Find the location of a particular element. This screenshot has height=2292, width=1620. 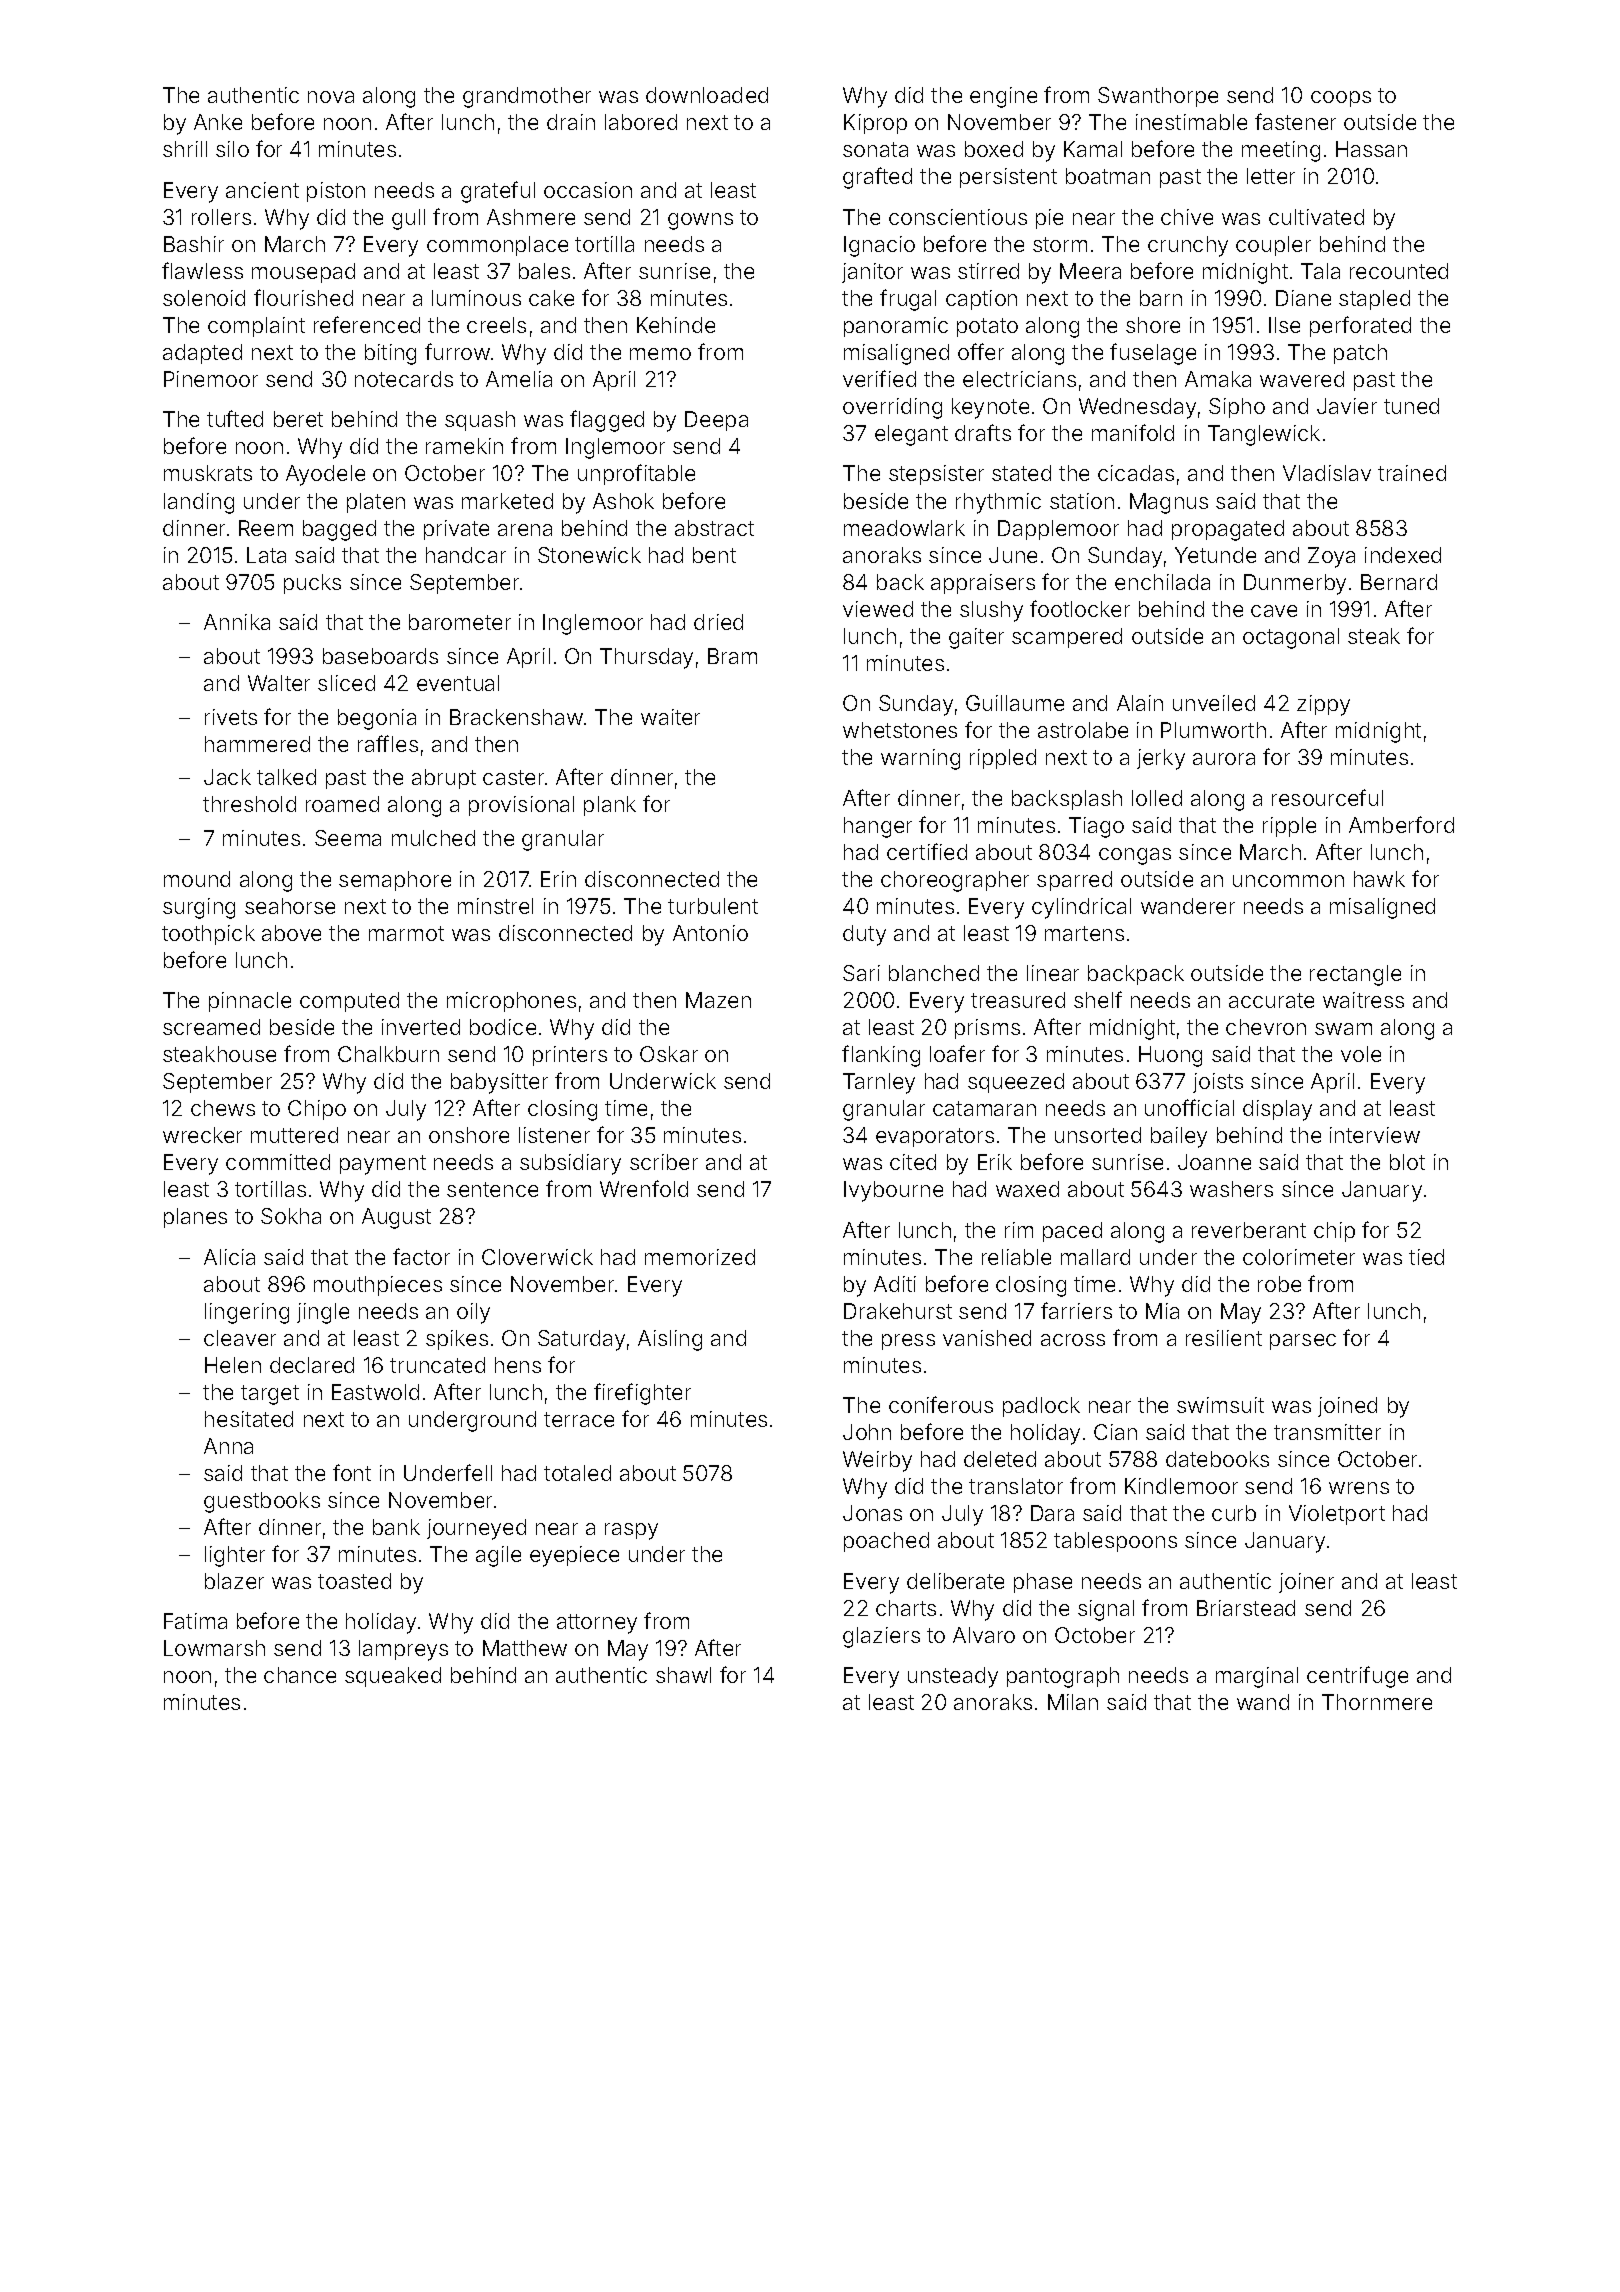

wrens is located at coordinates (1359, 1488).
